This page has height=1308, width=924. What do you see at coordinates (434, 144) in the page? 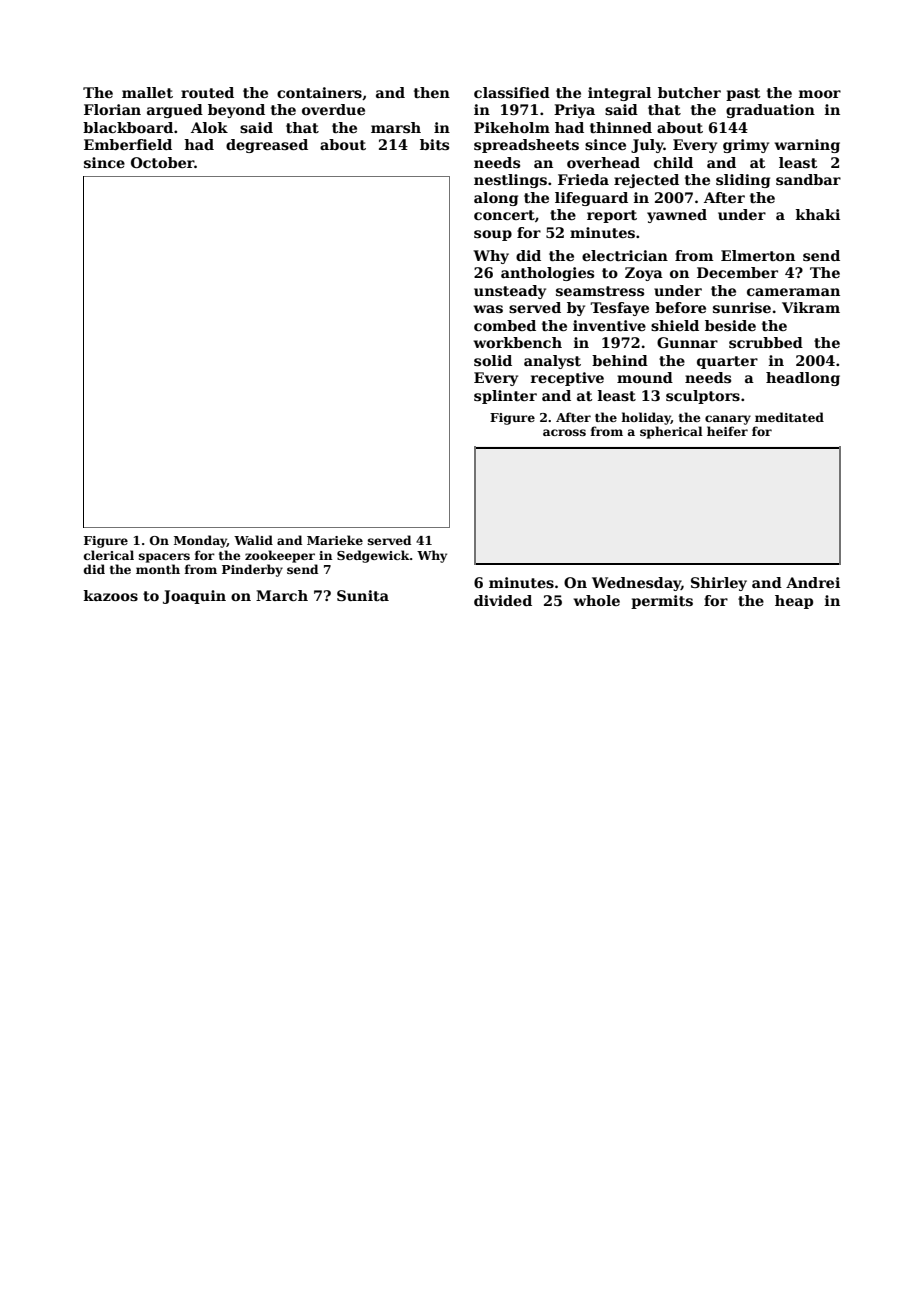
I see `bits` at bounding box center [434, 144].
